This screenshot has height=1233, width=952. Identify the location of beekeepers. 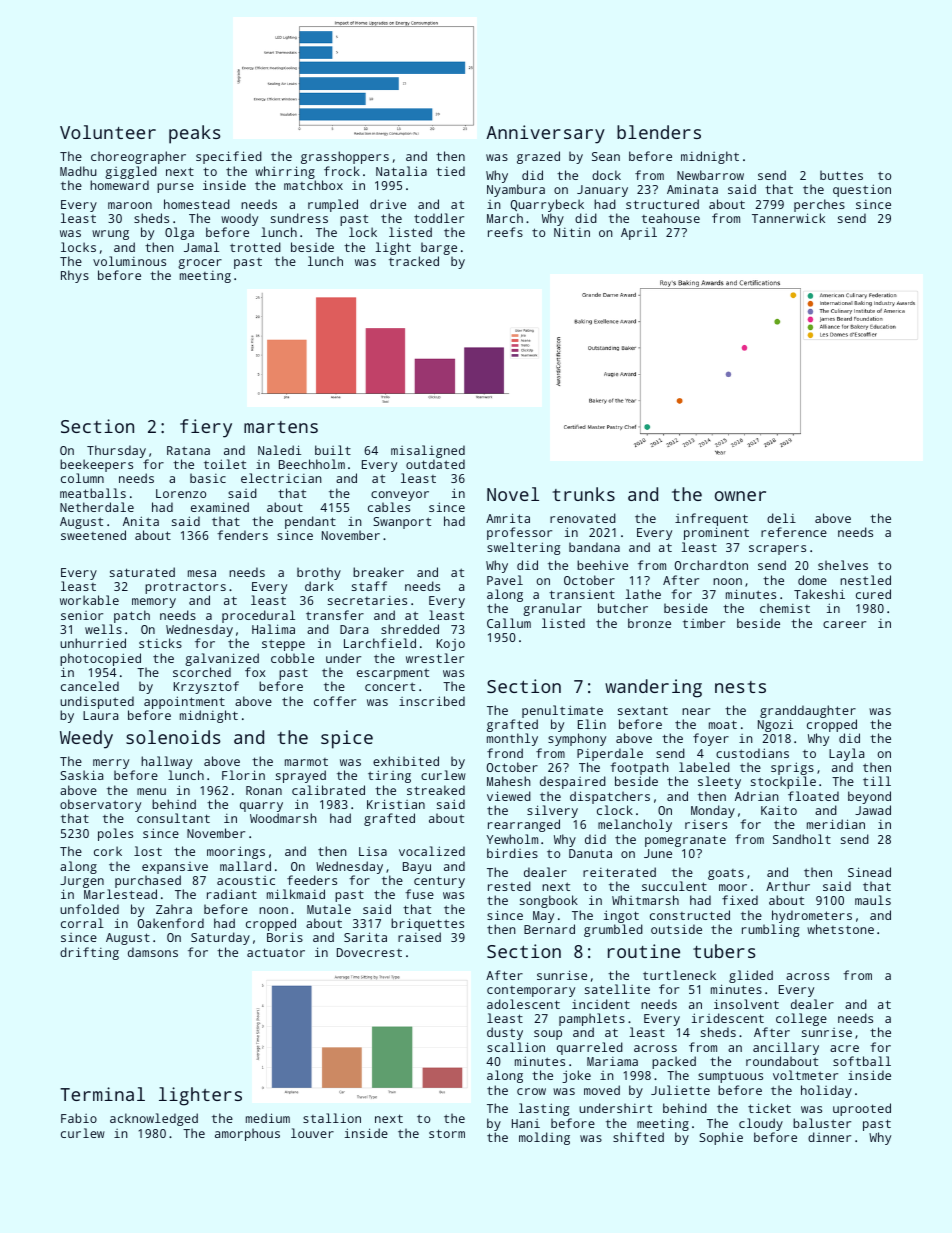
(96, 465).
